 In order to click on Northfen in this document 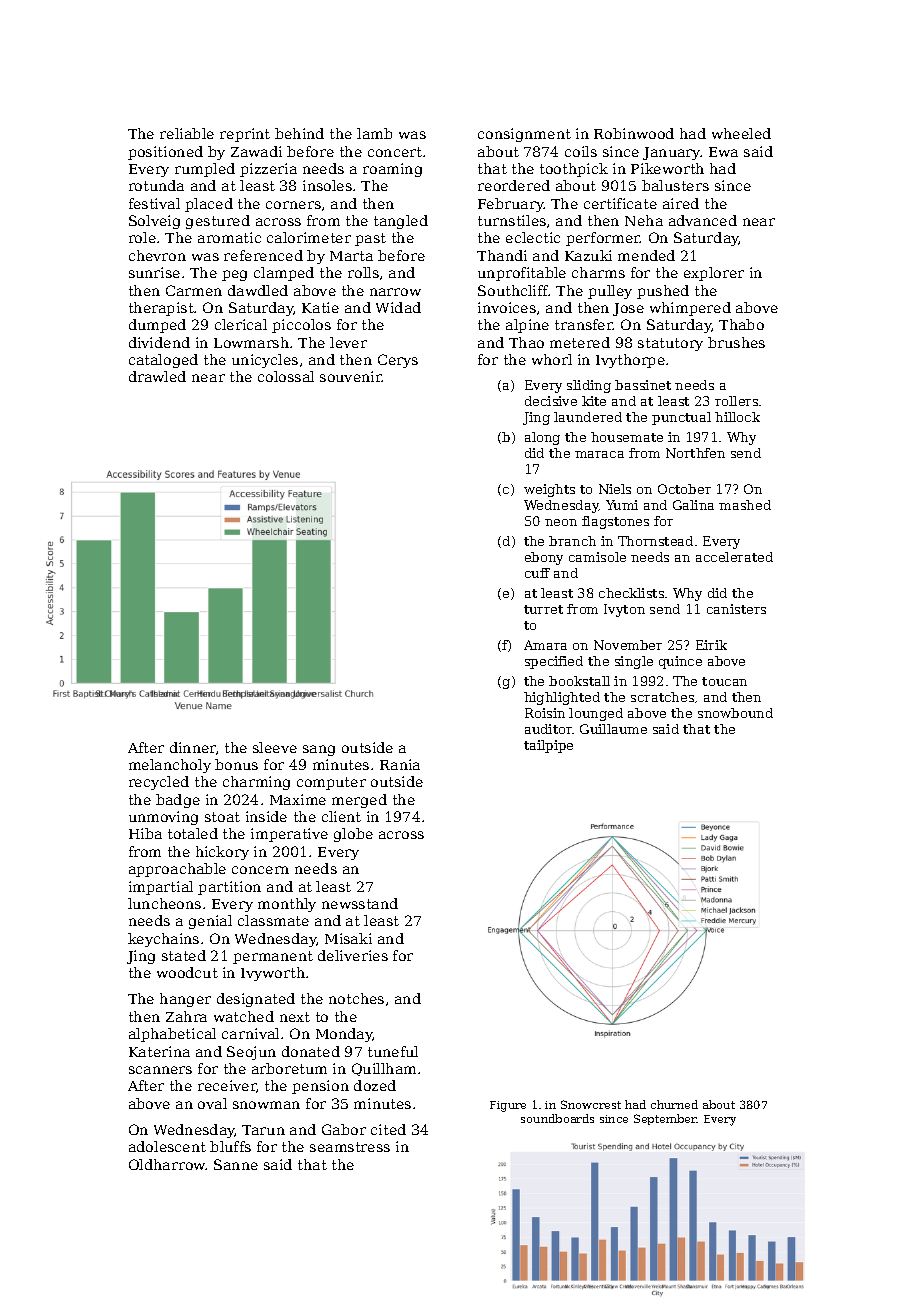, I will do `click(695, 453)`.
